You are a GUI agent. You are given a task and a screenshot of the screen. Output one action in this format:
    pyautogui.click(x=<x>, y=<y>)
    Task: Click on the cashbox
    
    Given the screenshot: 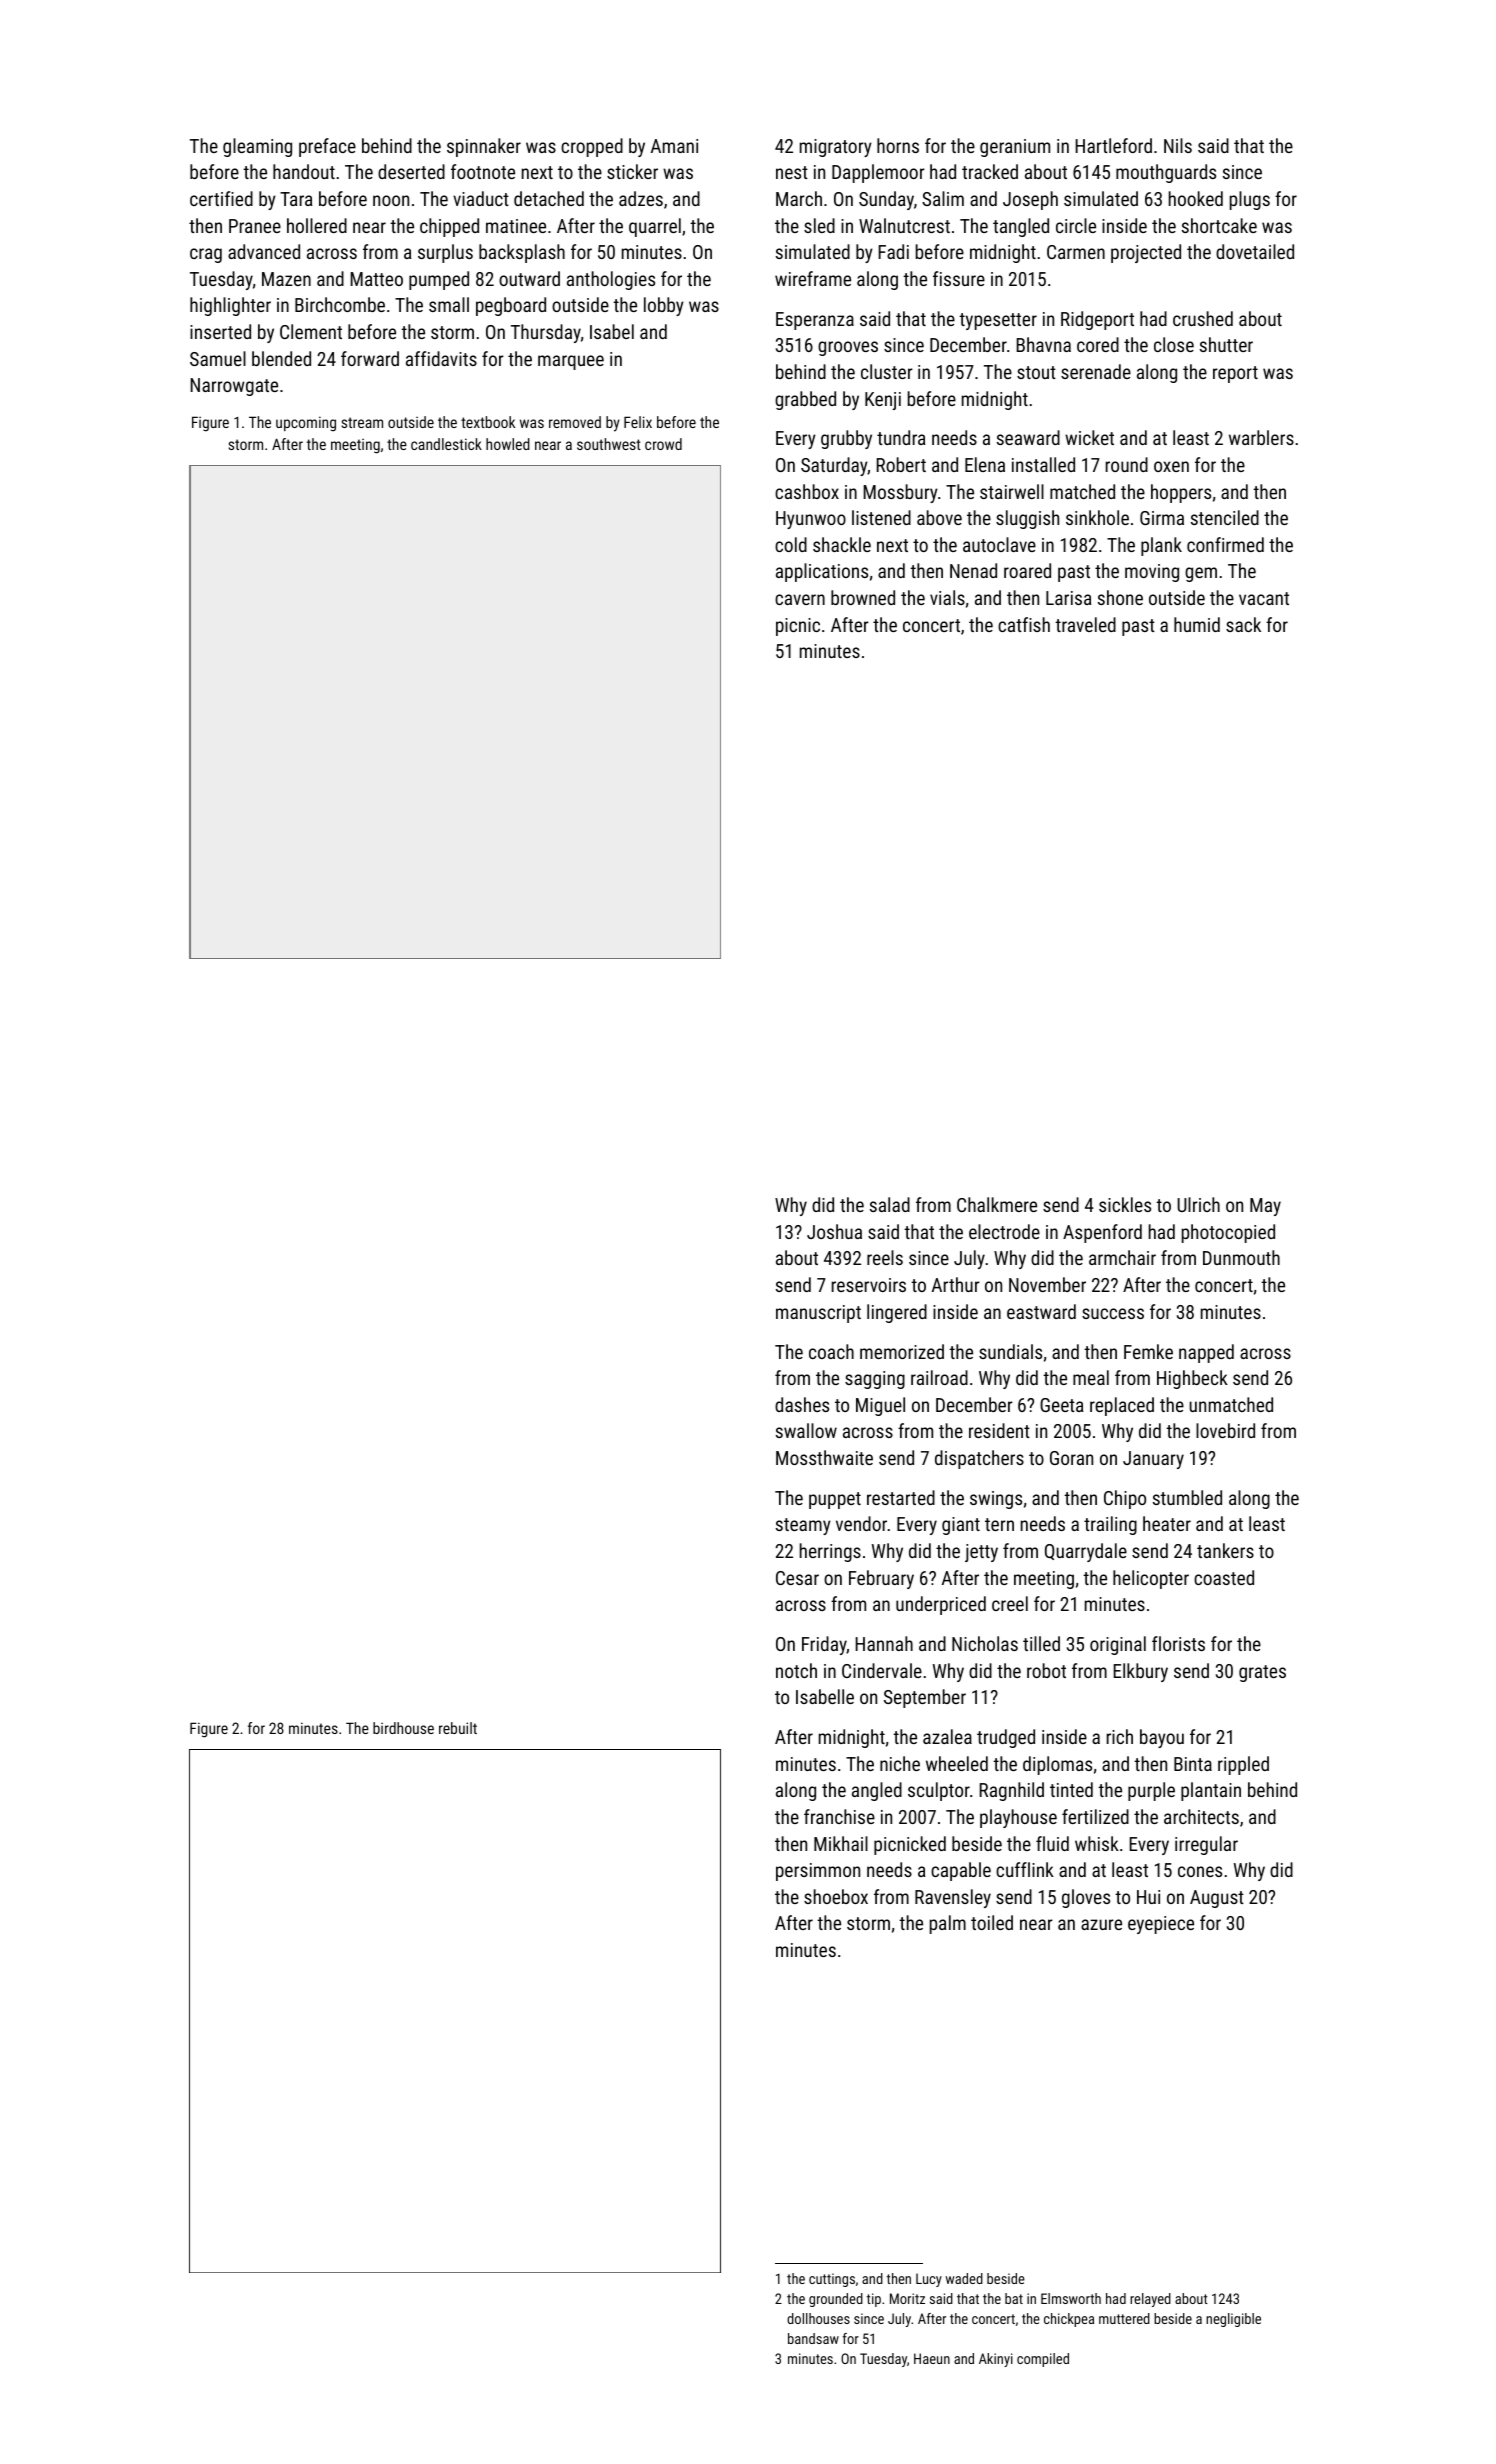 What is the action you would take?
    pyautogui.click(x=807, y=491)
